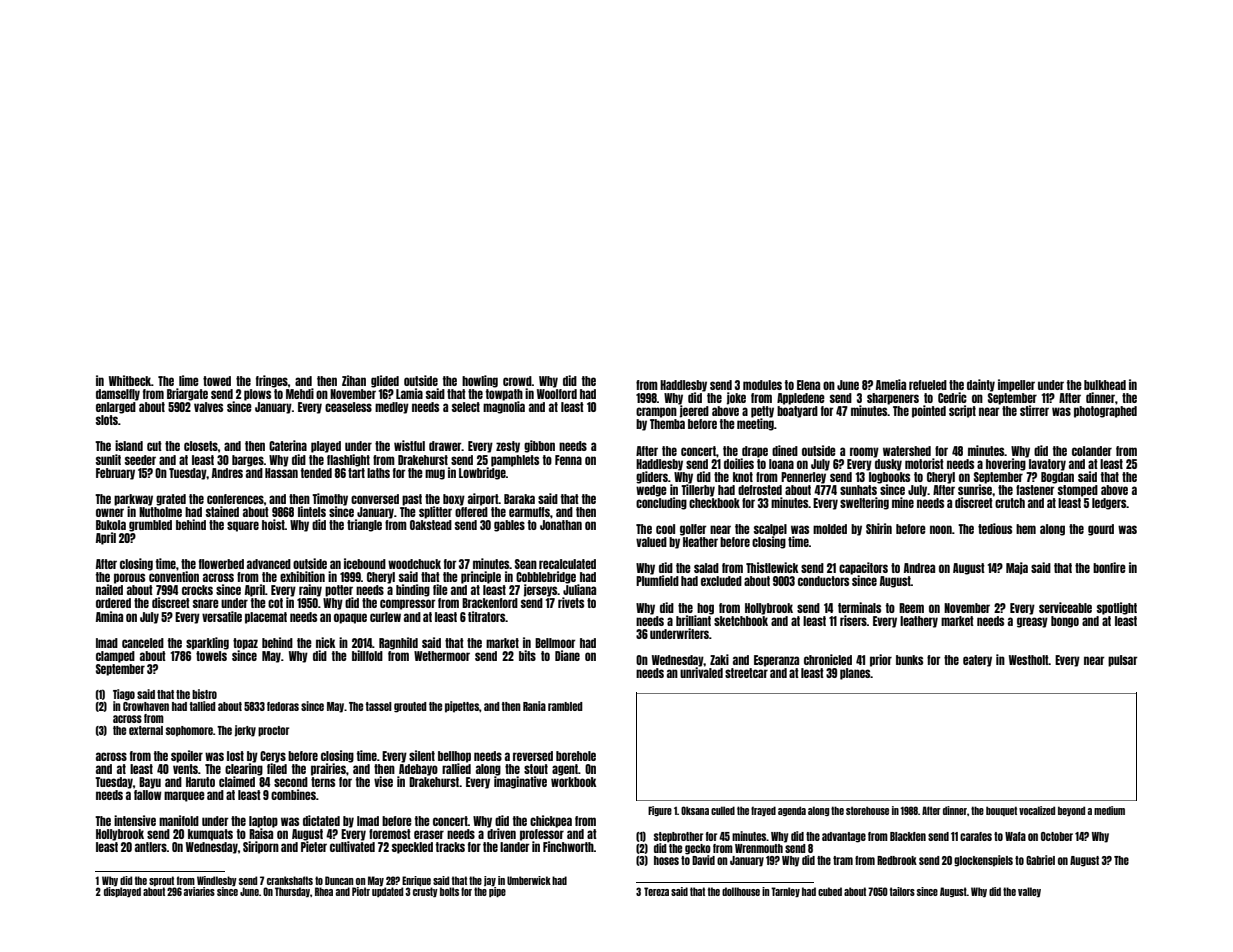 Image resolution: width=1233 pixels, height=952 pixels. Describe the element at coordinates (1040, 860) in the screenshot. I see `Gabriel` at that location.
